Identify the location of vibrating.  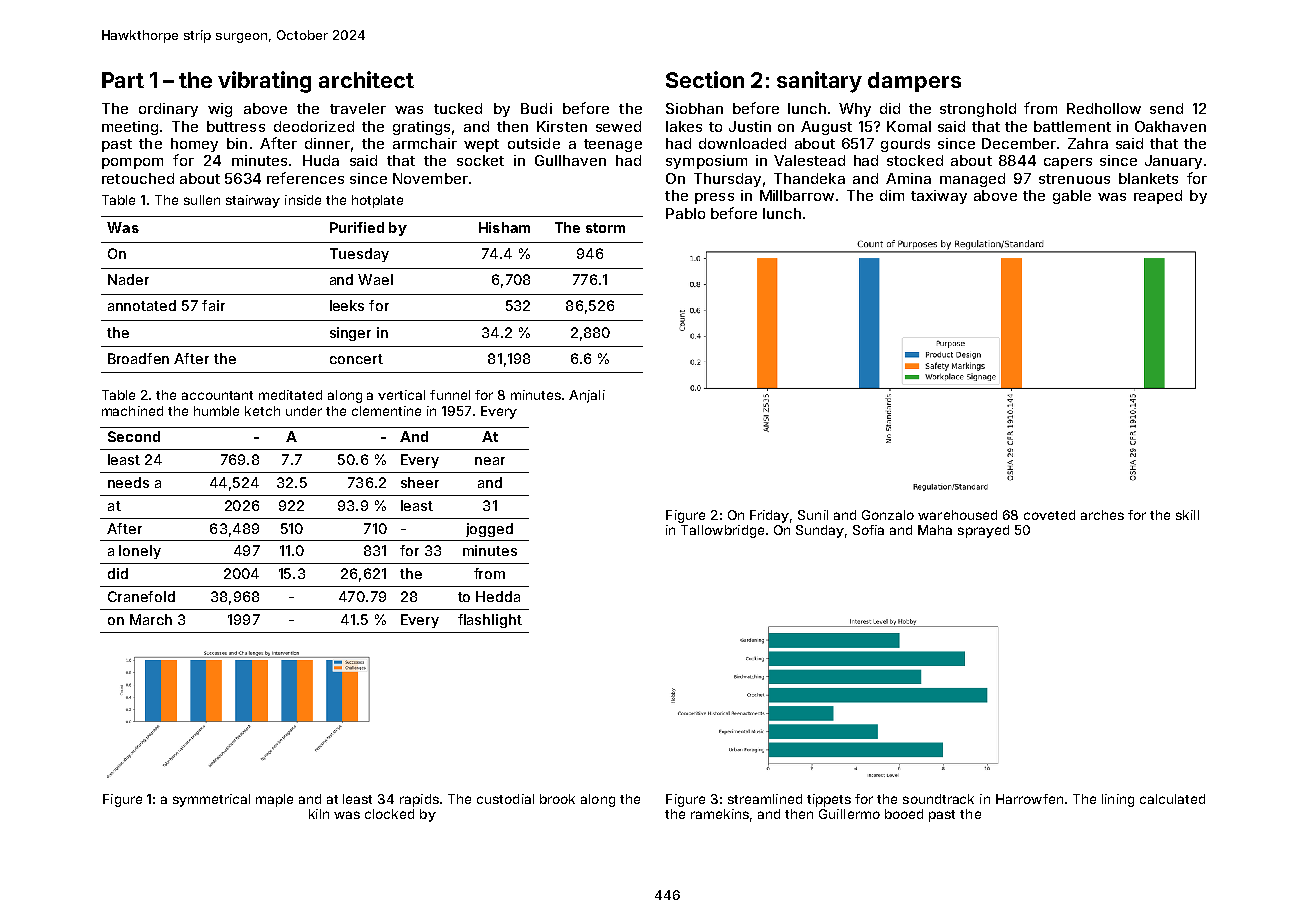
(264, 82).
